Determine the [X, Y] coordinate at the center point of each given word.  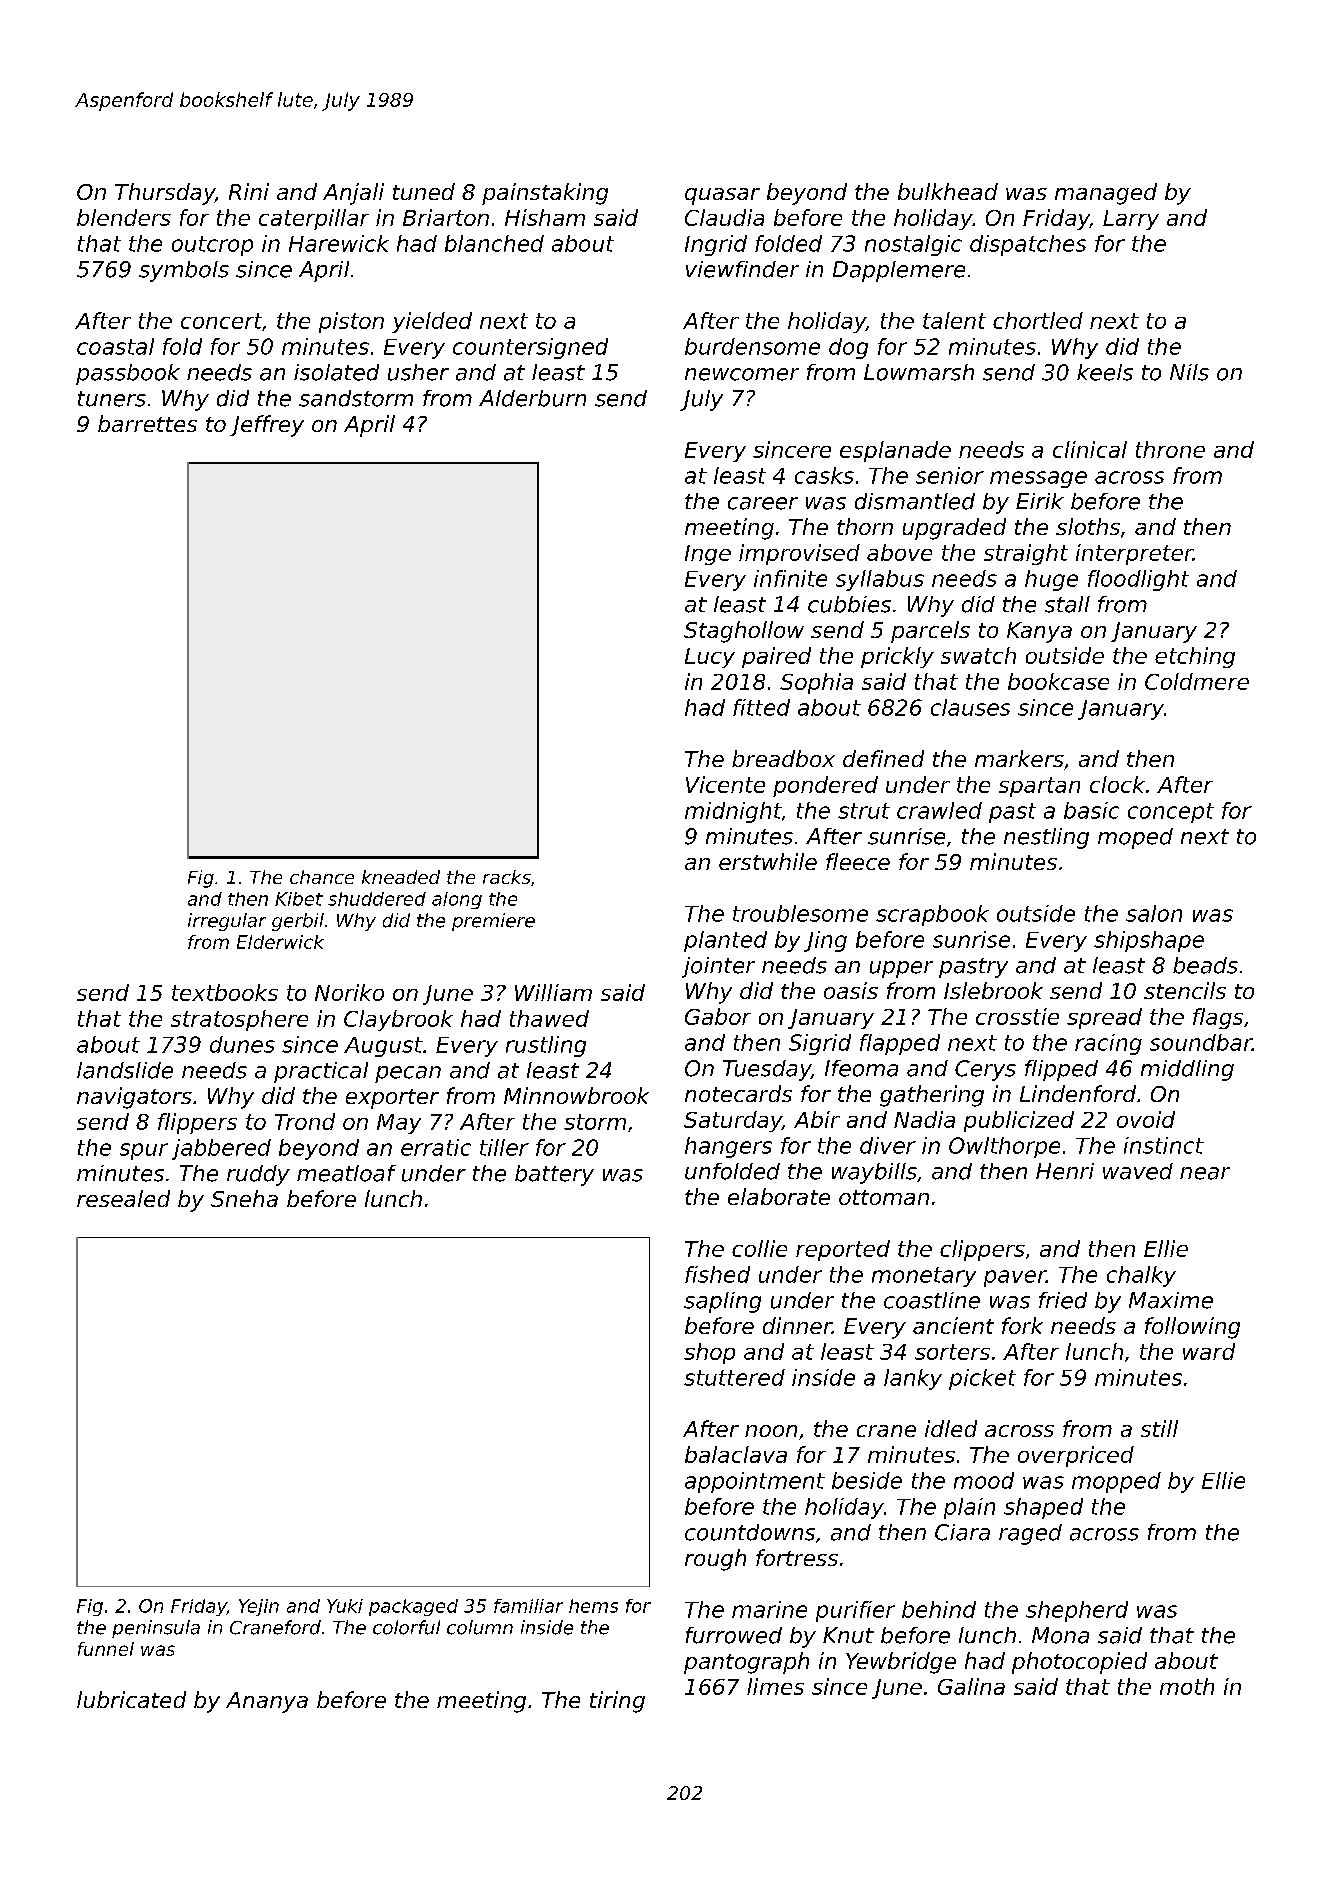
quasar [722, 196]
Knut [848, 1635]
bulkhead [948, 191]
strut [864, 811]
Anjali [353, 194]
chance [322, 877]
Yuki [345, 1606]
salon [1154, 913]
